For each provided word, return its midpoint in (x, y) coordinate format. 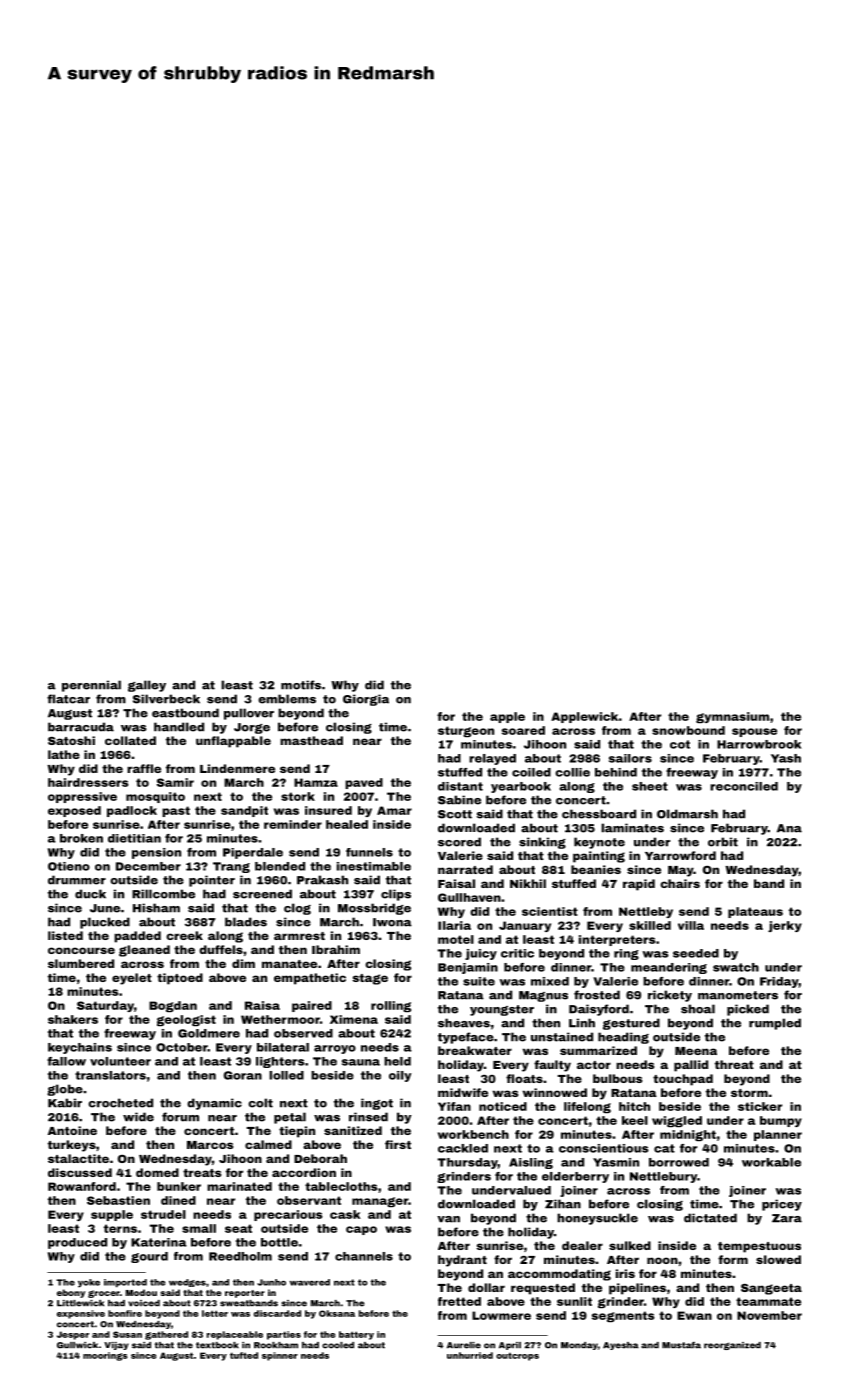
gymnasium (732, 717)
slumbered (81, 963)
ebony (71, 1293)
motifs (301, 685)
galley (147, 686)
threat (734, 1064)
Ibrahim (336, 949)
